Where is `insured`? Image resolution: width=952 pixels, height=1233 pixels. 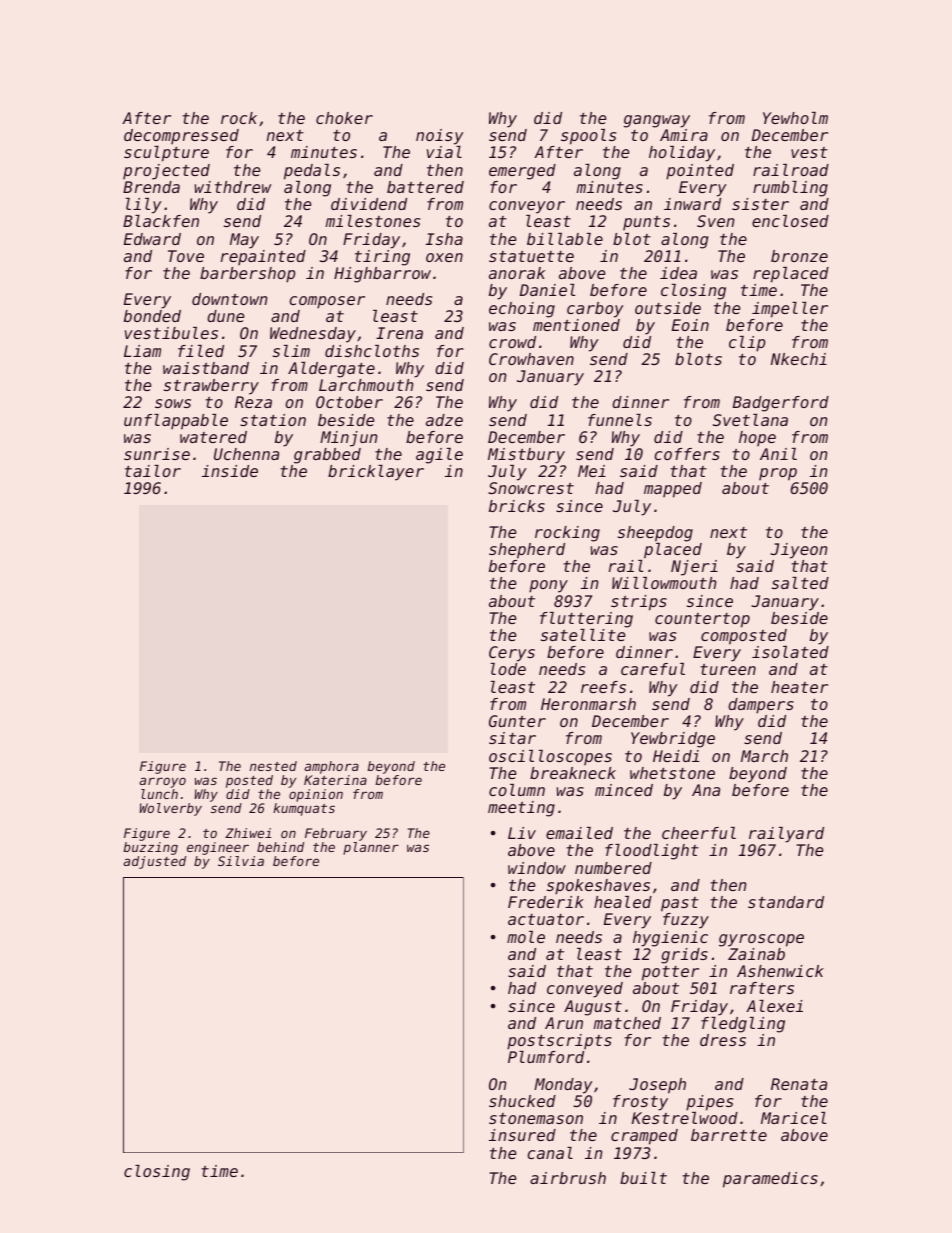
insured is located at coordinates (522, 1135).
